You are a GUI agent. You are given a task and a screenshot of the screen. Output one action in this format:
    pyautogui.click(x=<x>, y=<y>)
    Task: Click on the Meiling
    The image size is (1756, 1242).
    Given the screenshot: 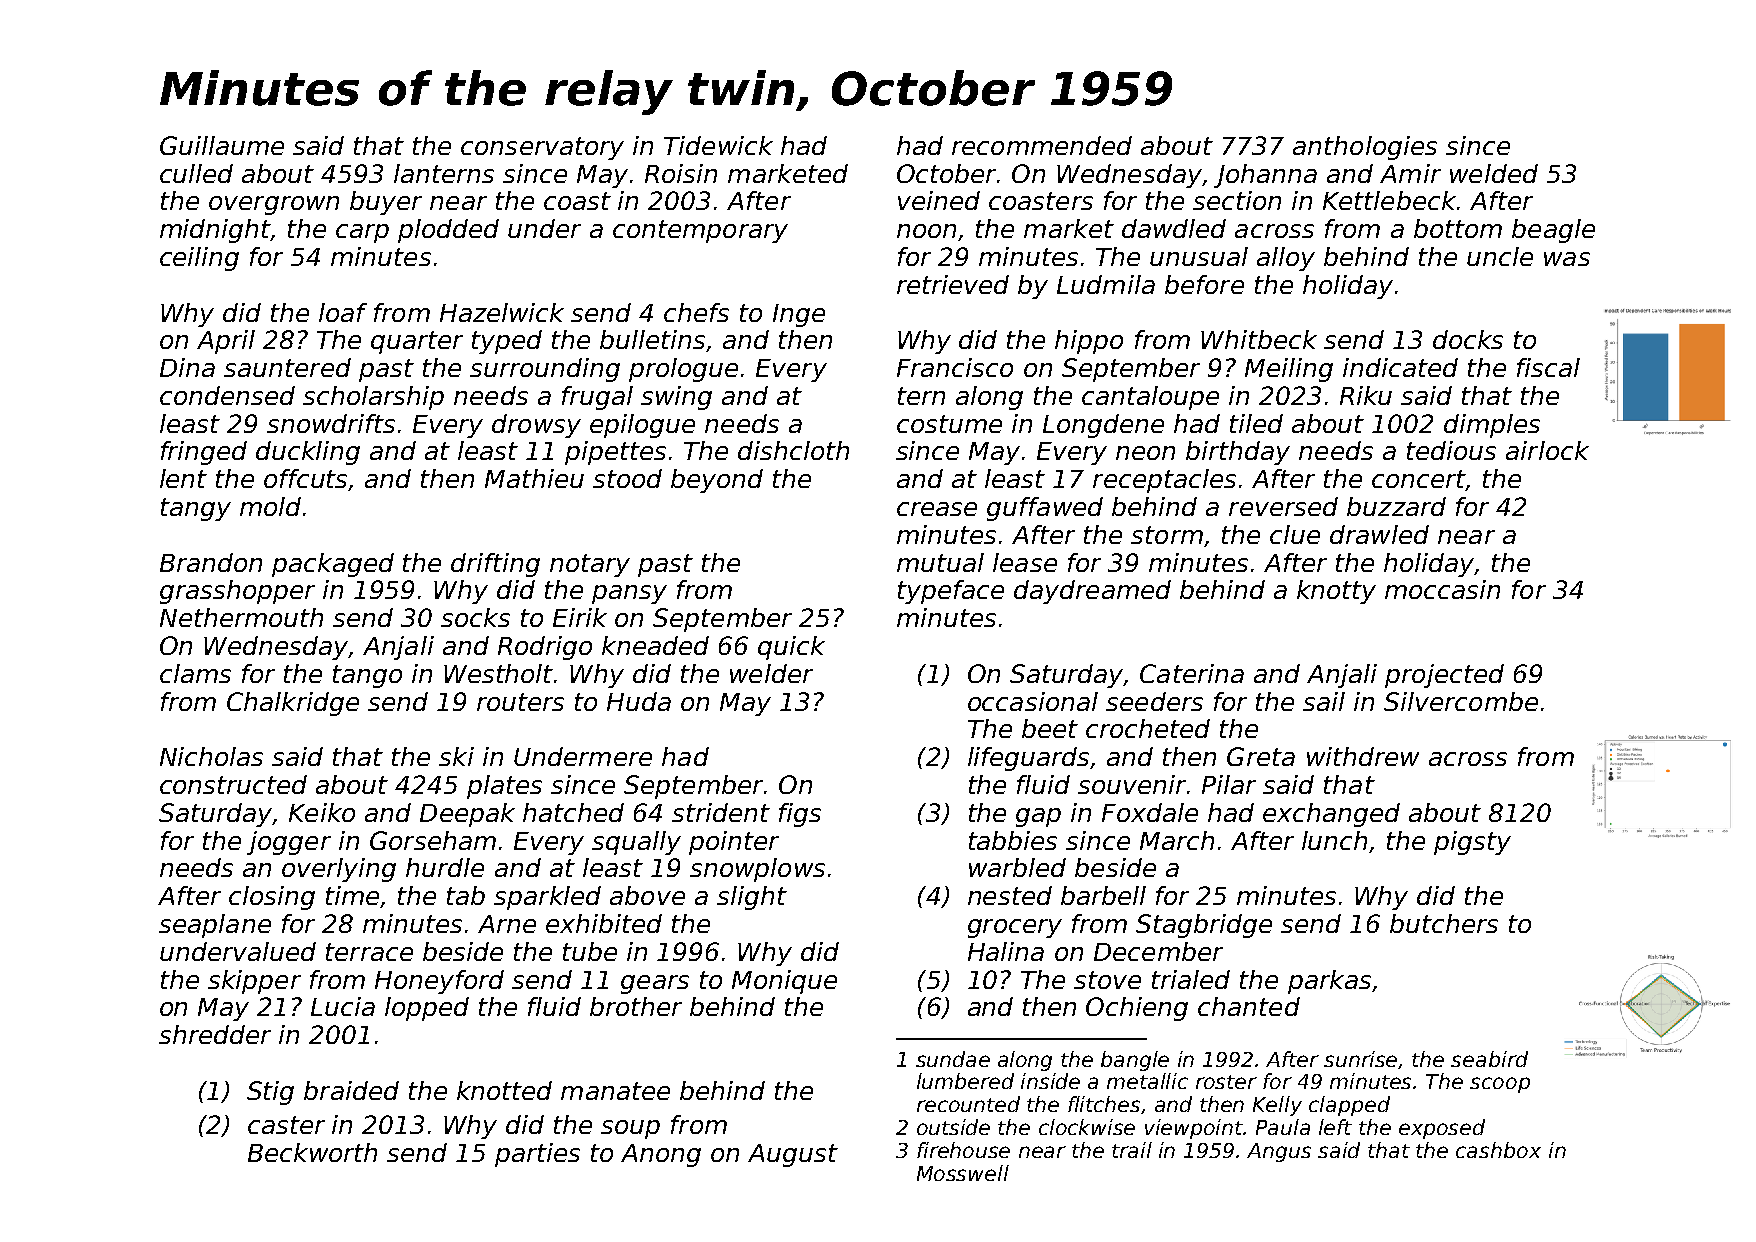 What is the action you would take?
    pyautogui.click(x=1289, y=370)
